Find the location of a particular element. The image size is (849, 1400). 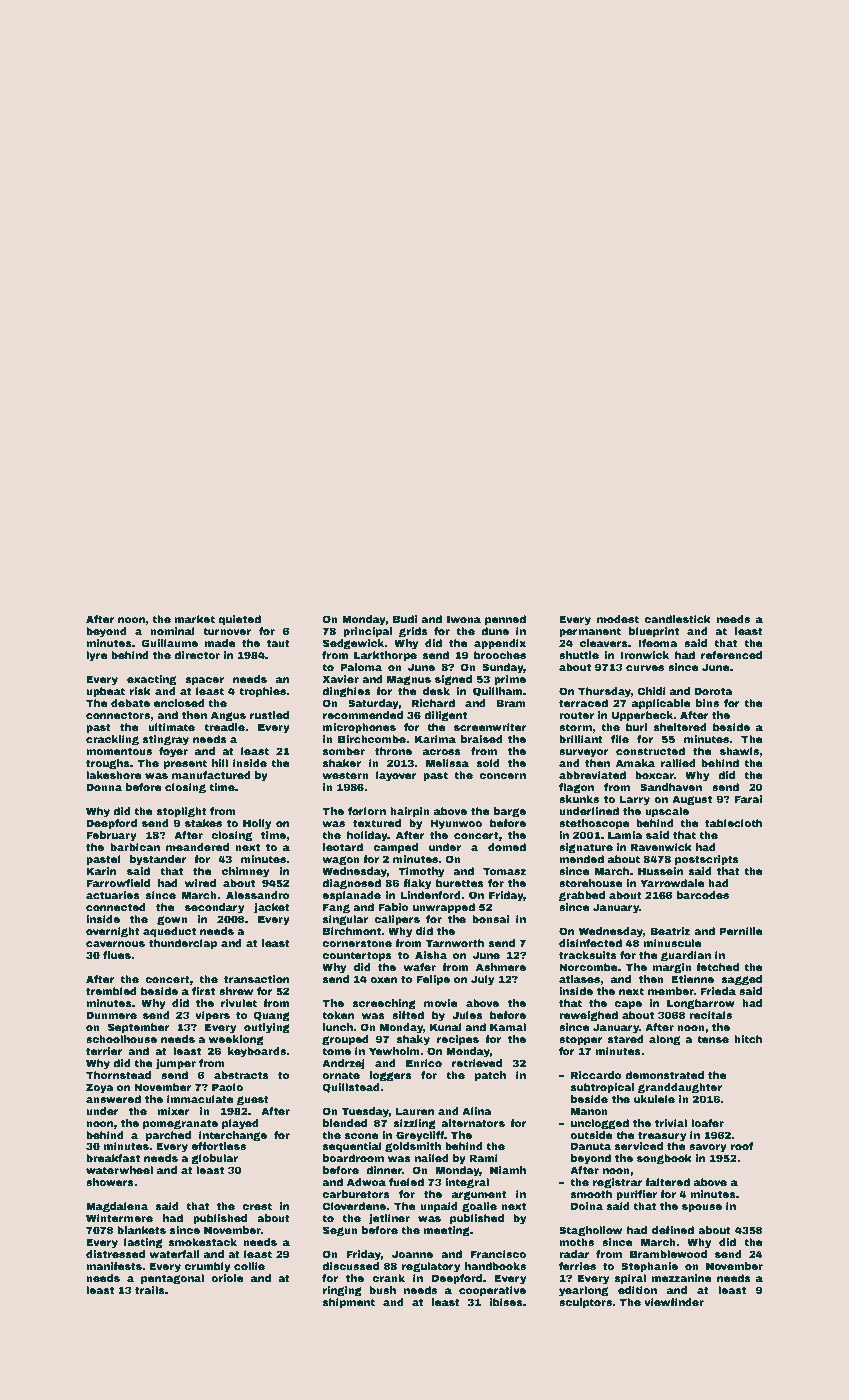

Upperbeck is located at coordinates (642, 716).
